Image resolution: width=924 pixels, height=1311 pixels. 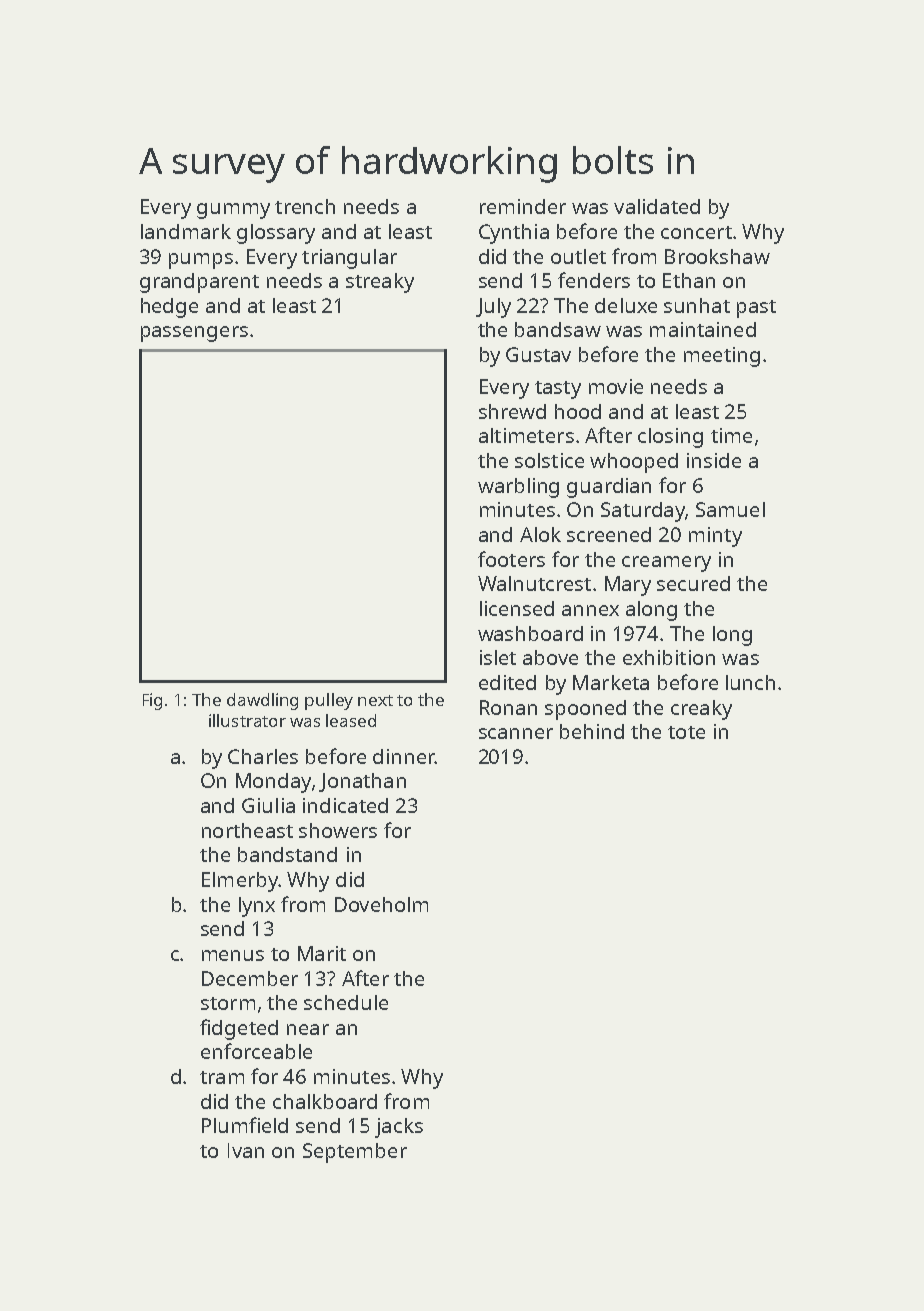 I want to click on trench, so click(x=305, y=206).
